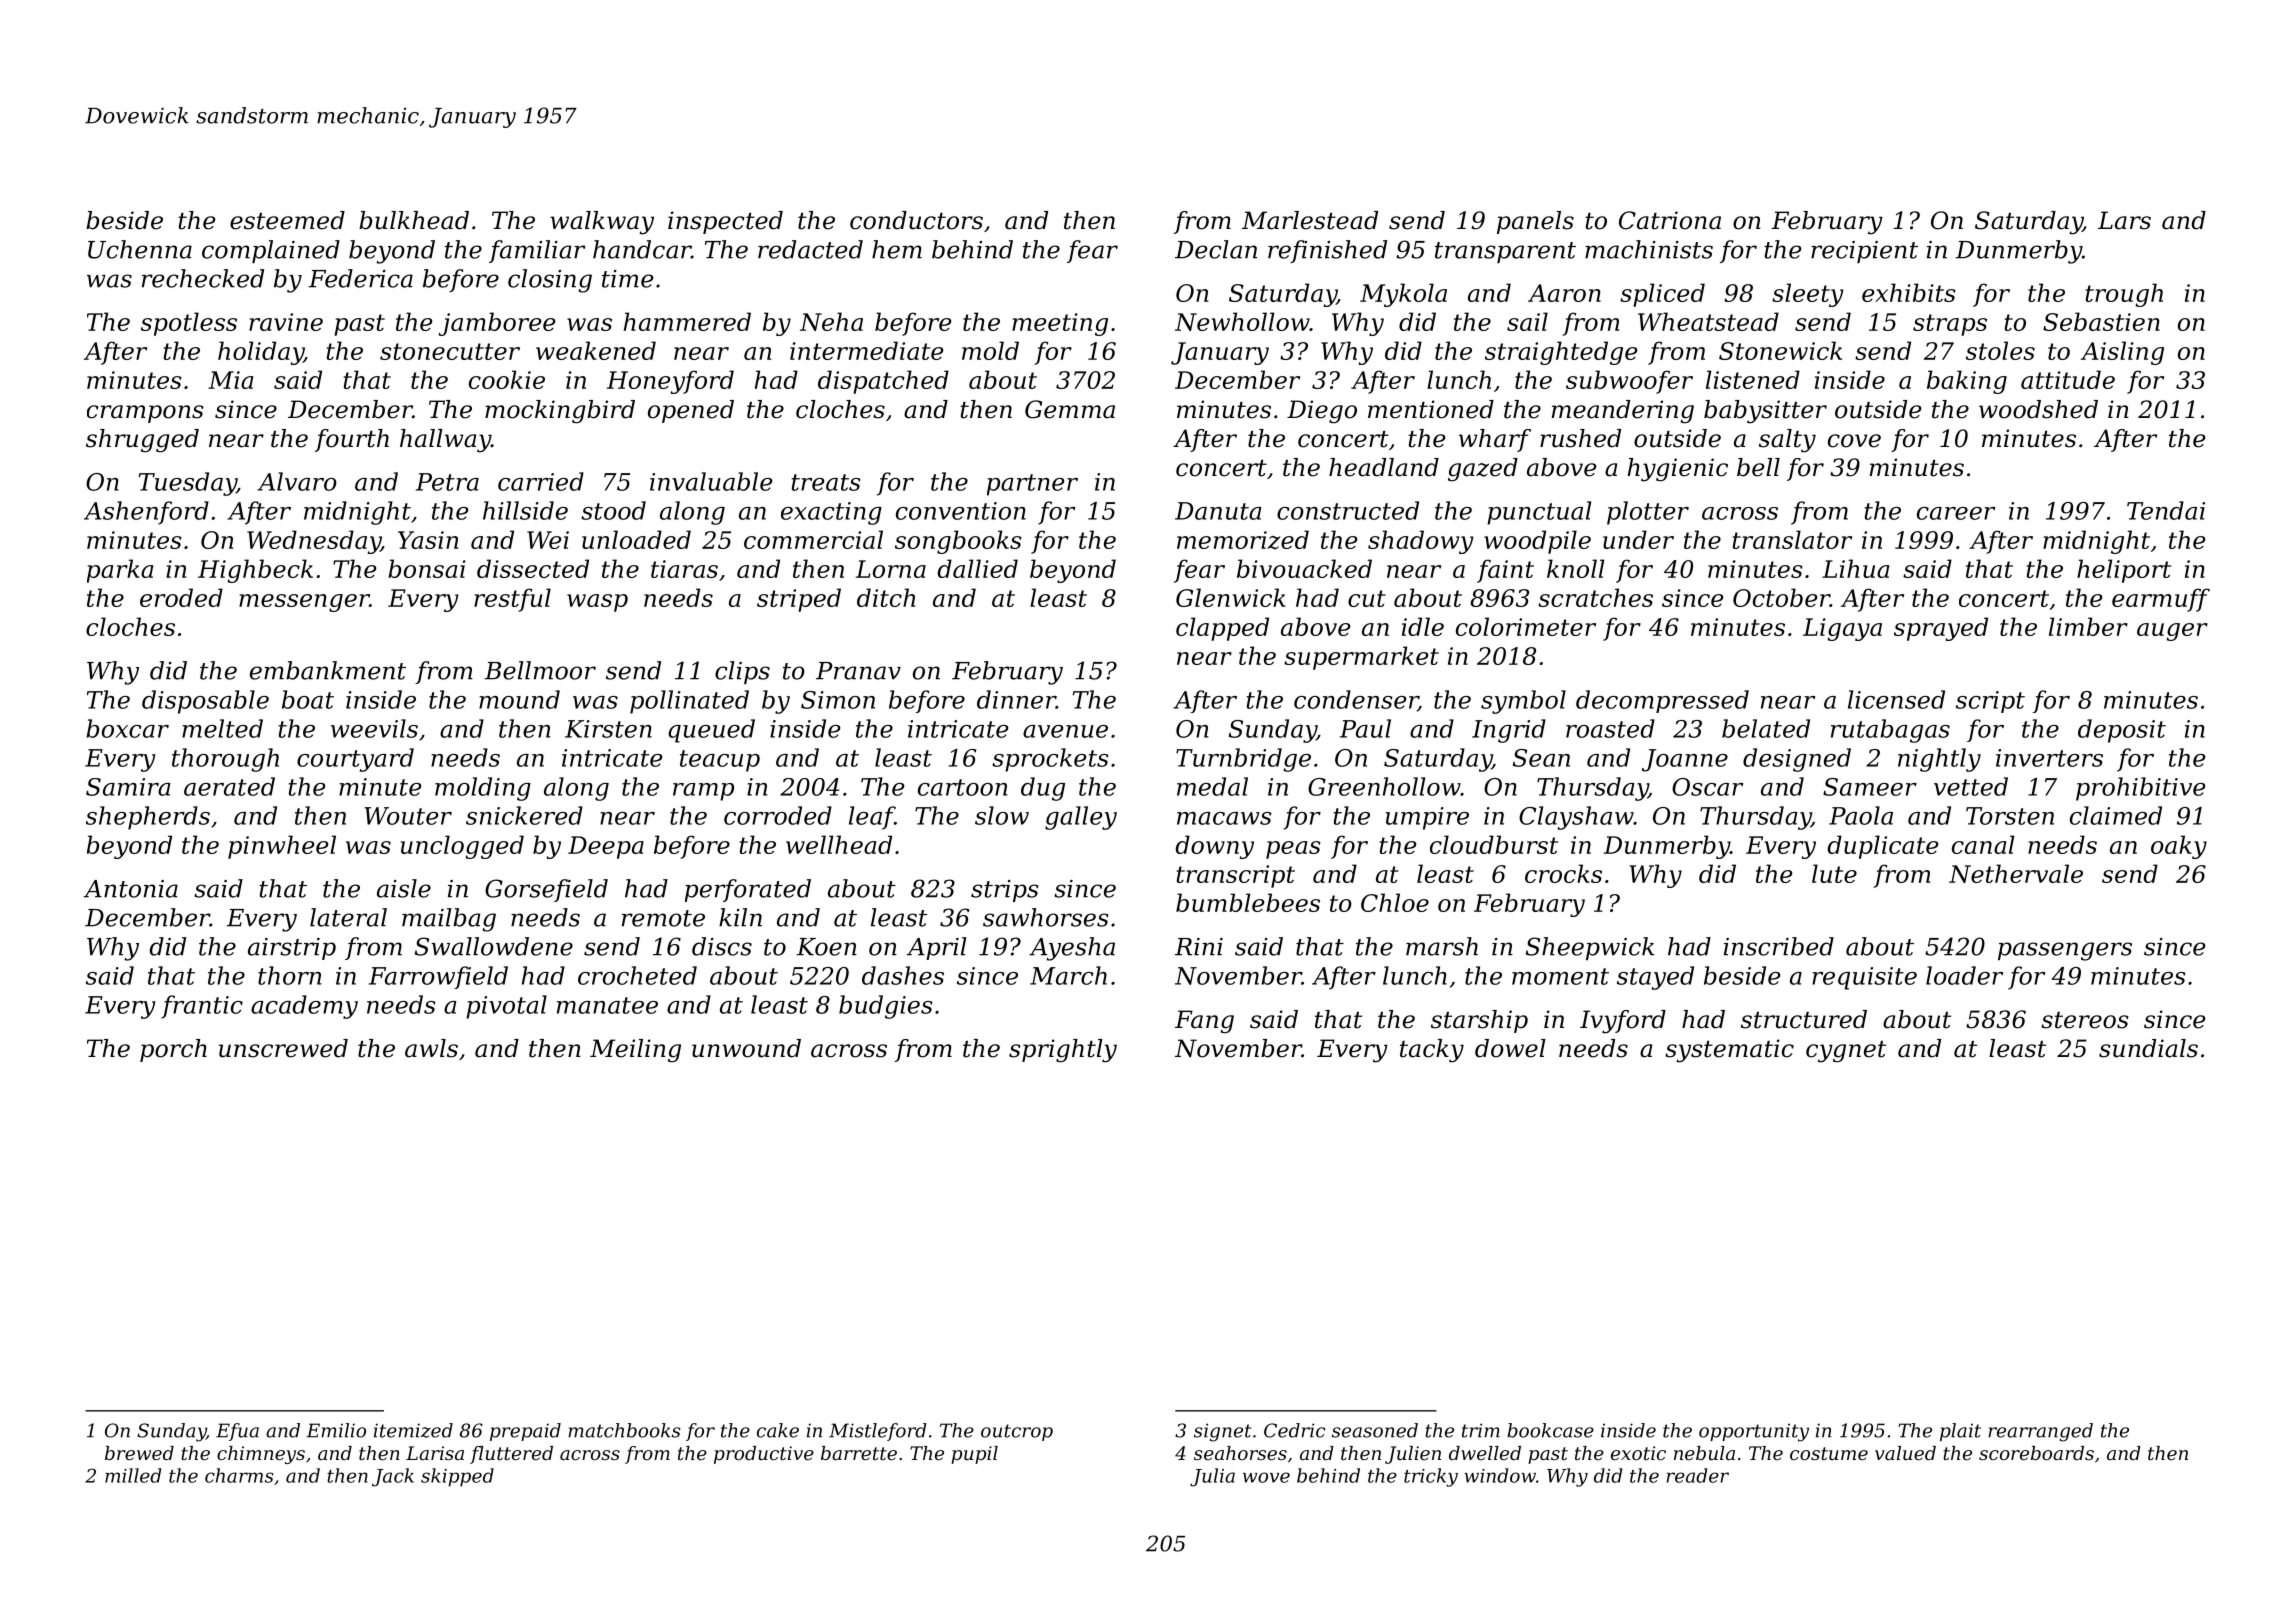  Describe the element at coordinates (1294, 1430) in the screenshot. I see `Cedric` at that location.
